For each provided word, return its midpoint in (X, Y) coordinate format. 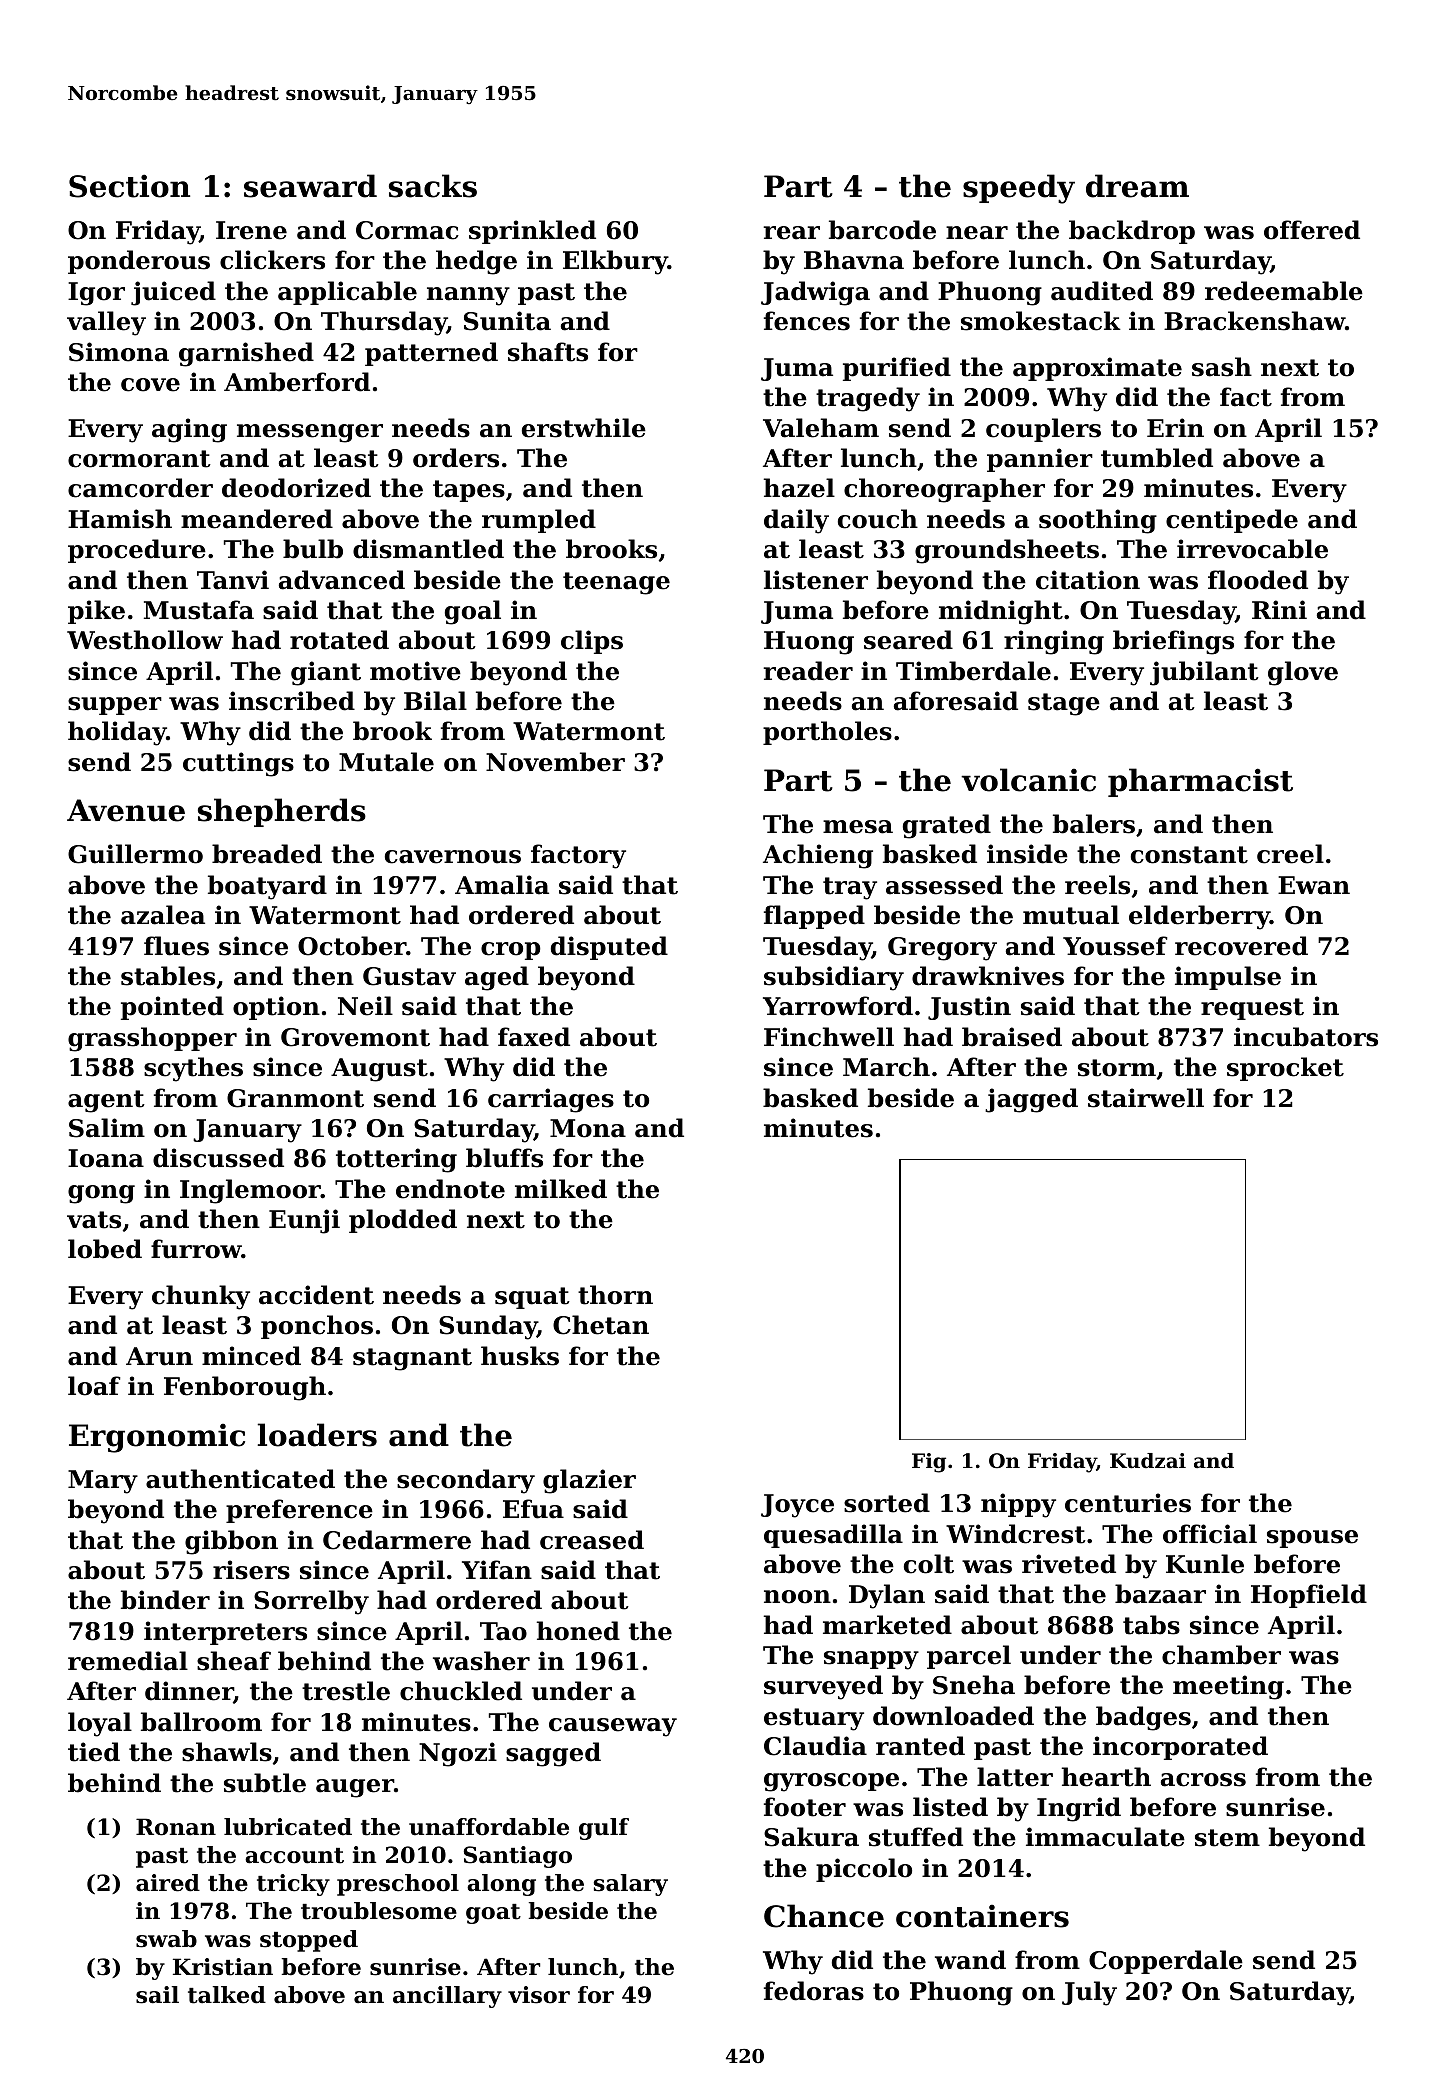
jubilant (1204, 673)
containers (982, 1916)
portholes (827, 733)
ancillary (447, 1997)
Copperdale (1166, 1962)
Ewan (1314, 885)
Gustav (409, 976)
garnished (246, 354)
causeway (613, 1727)
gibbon (231, 1542)
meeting (1228, 1687)
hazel (799, 488)
